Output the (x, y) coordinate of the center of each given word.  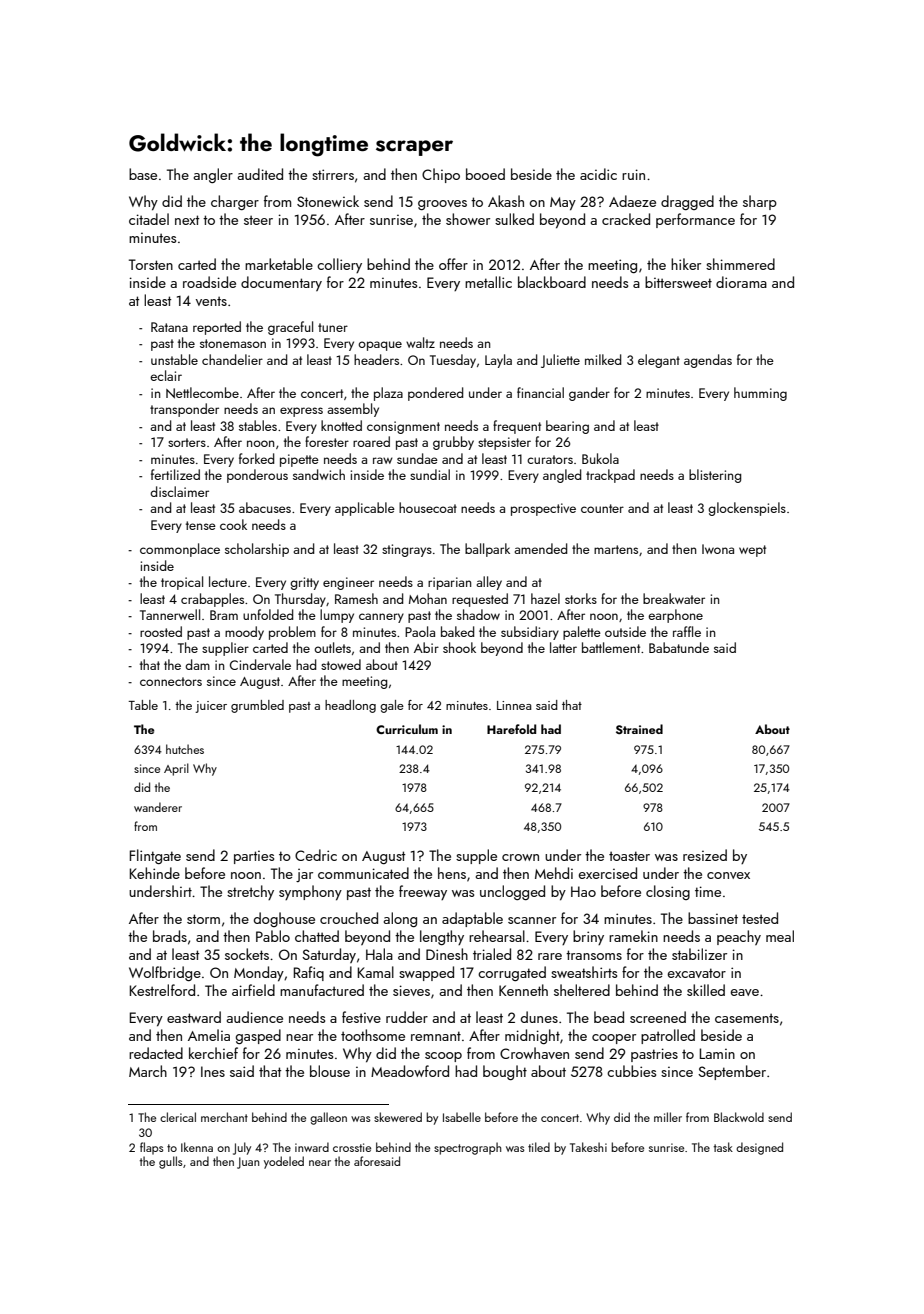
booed (485, 174)
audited (260, 174)
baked (457, 631)
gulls (171, 1162)
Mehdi (554, 873)
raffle (687, 631)
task (723, 1147)
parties (254, 857)
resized (705, 855)
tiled (539, 1147)
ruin (633, 174)
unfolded (268, 614)
